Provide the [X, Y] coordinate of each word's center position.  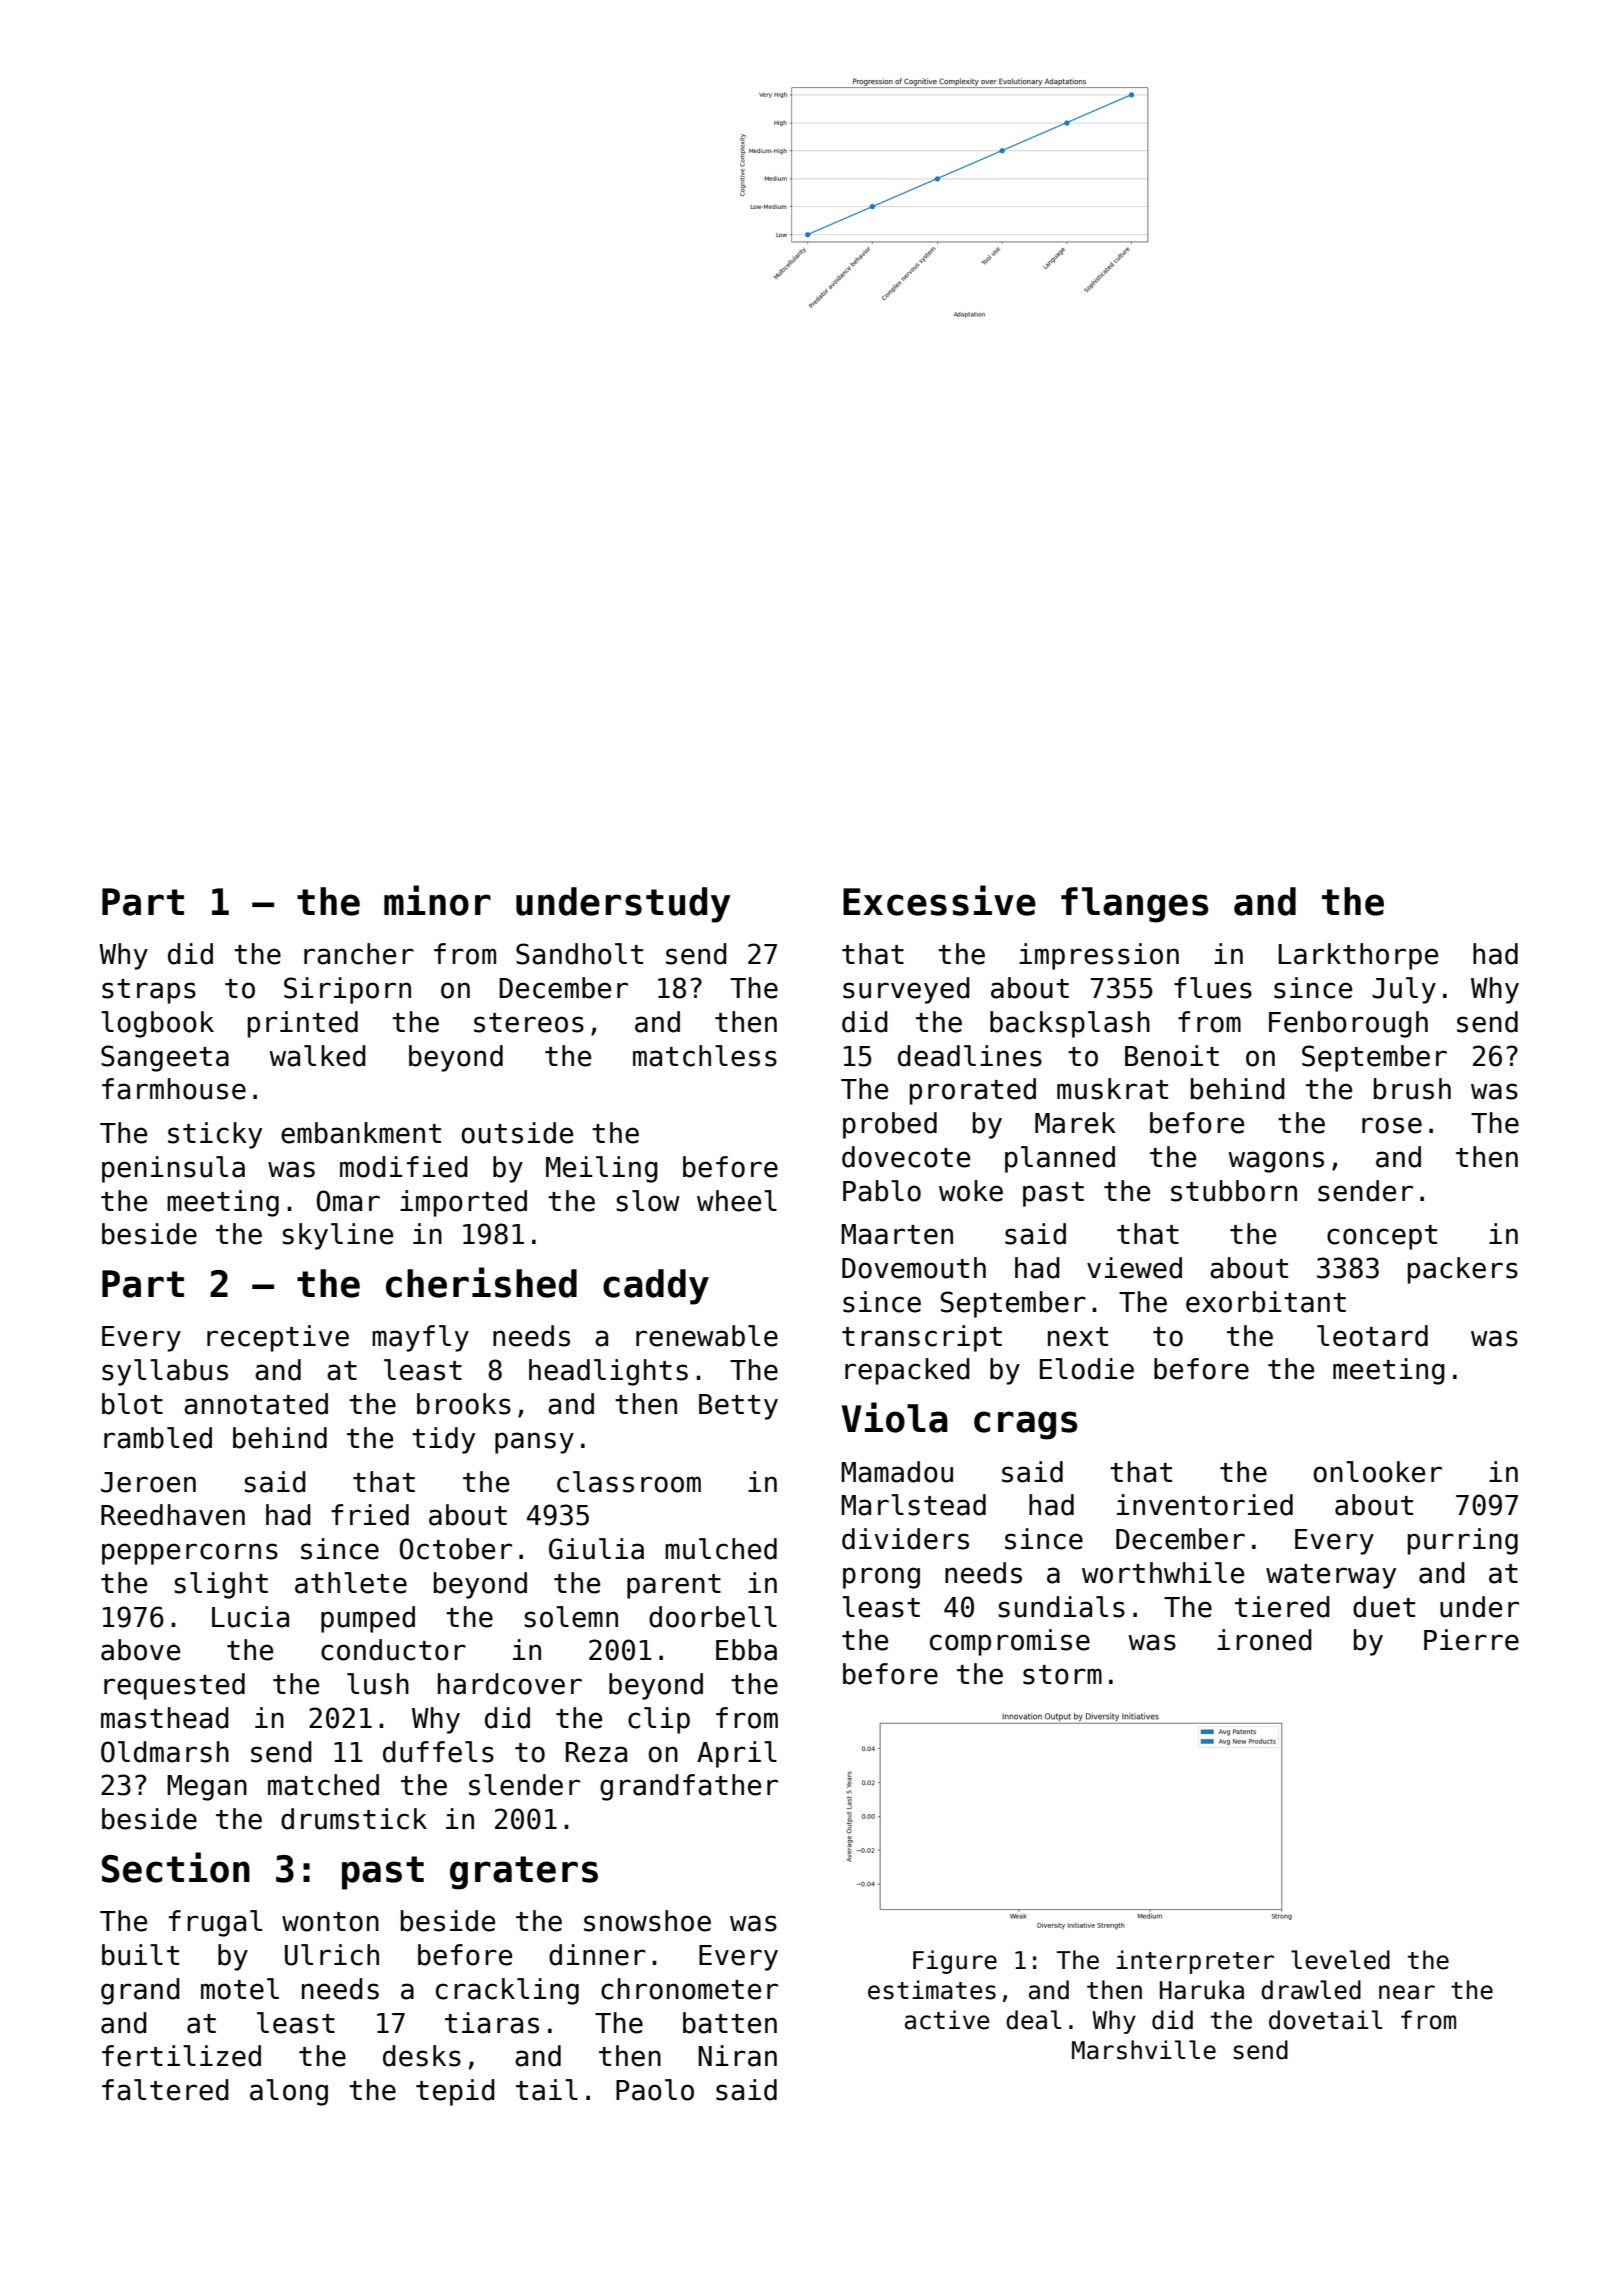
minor [437, 900]
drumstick [354, 1819]
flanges [1135, 905]
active [947, 2020]
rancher [359, 954]
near [1407, 1992]
